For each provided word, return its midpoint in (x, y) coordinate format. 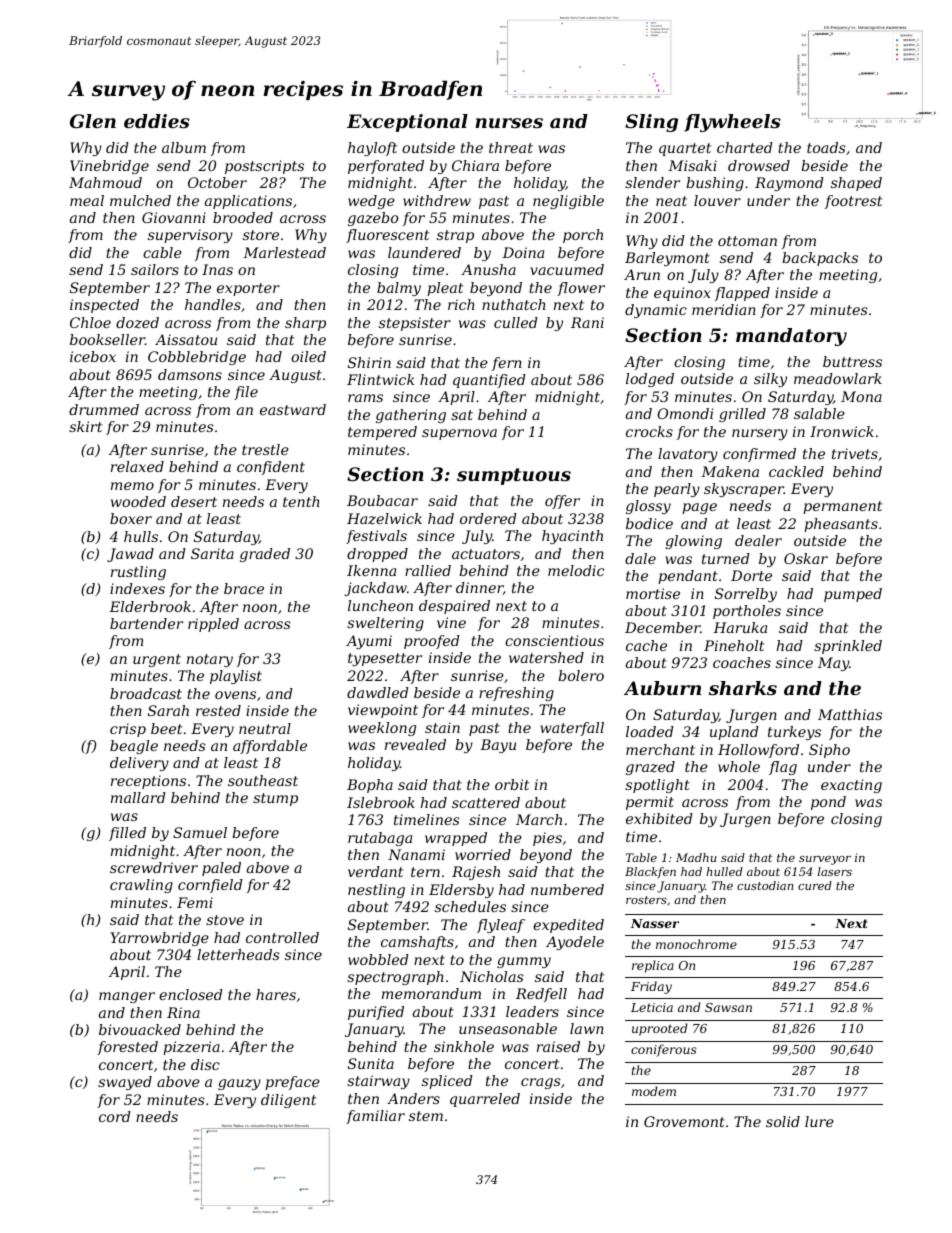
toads (826, 147)
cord (115, 1116)
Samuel (200, 832)
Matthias (850, 714)
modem (654, 1091)
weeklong (382, 729)
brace (244, 588)
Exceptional (407, 123)
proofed (432, 642)
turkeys (794, 733)
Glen (93, 121)
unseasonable (508, 1028)
